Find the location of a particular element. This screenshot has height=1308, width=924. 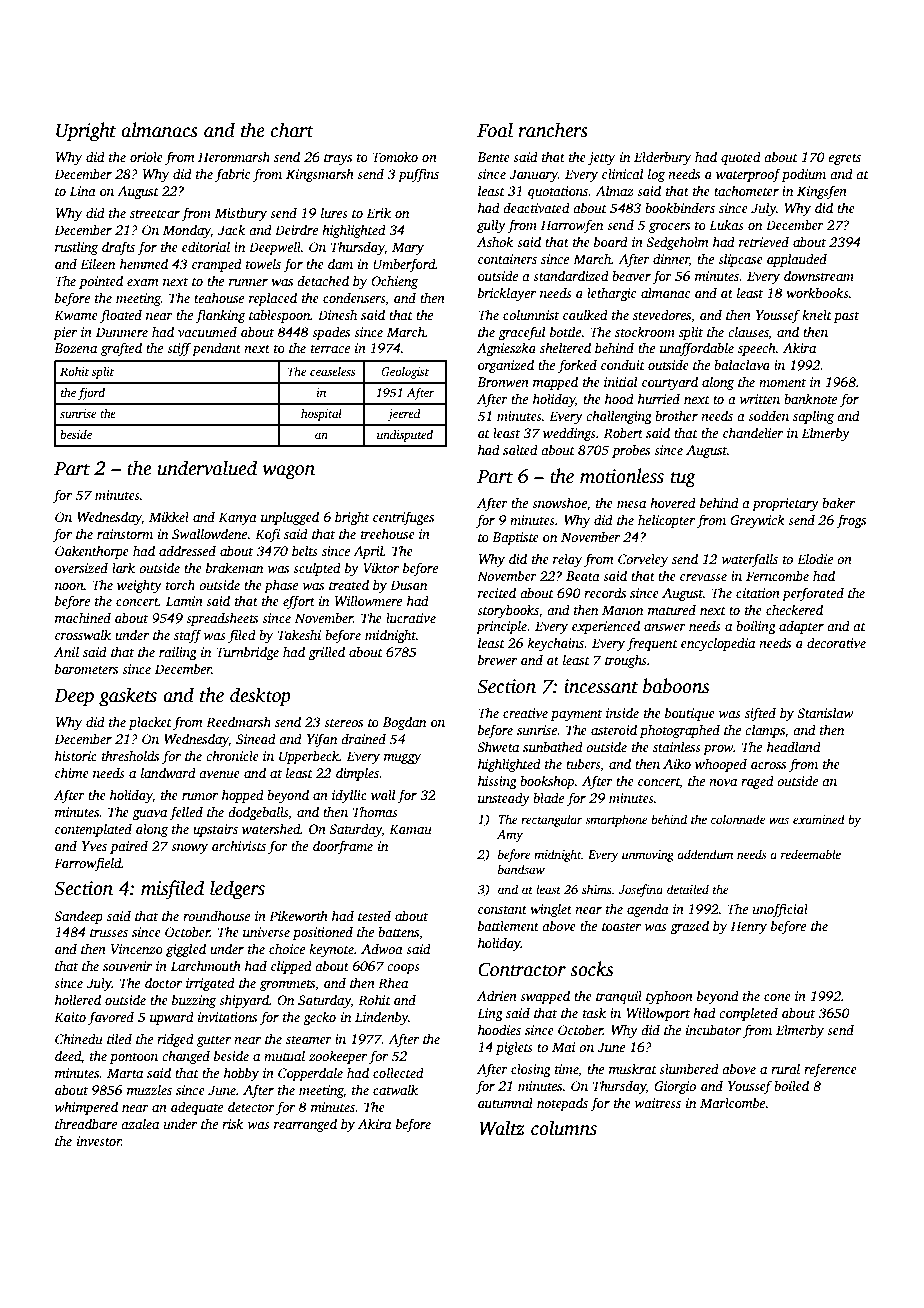

notepads is located at coordinates (562, 1104).
